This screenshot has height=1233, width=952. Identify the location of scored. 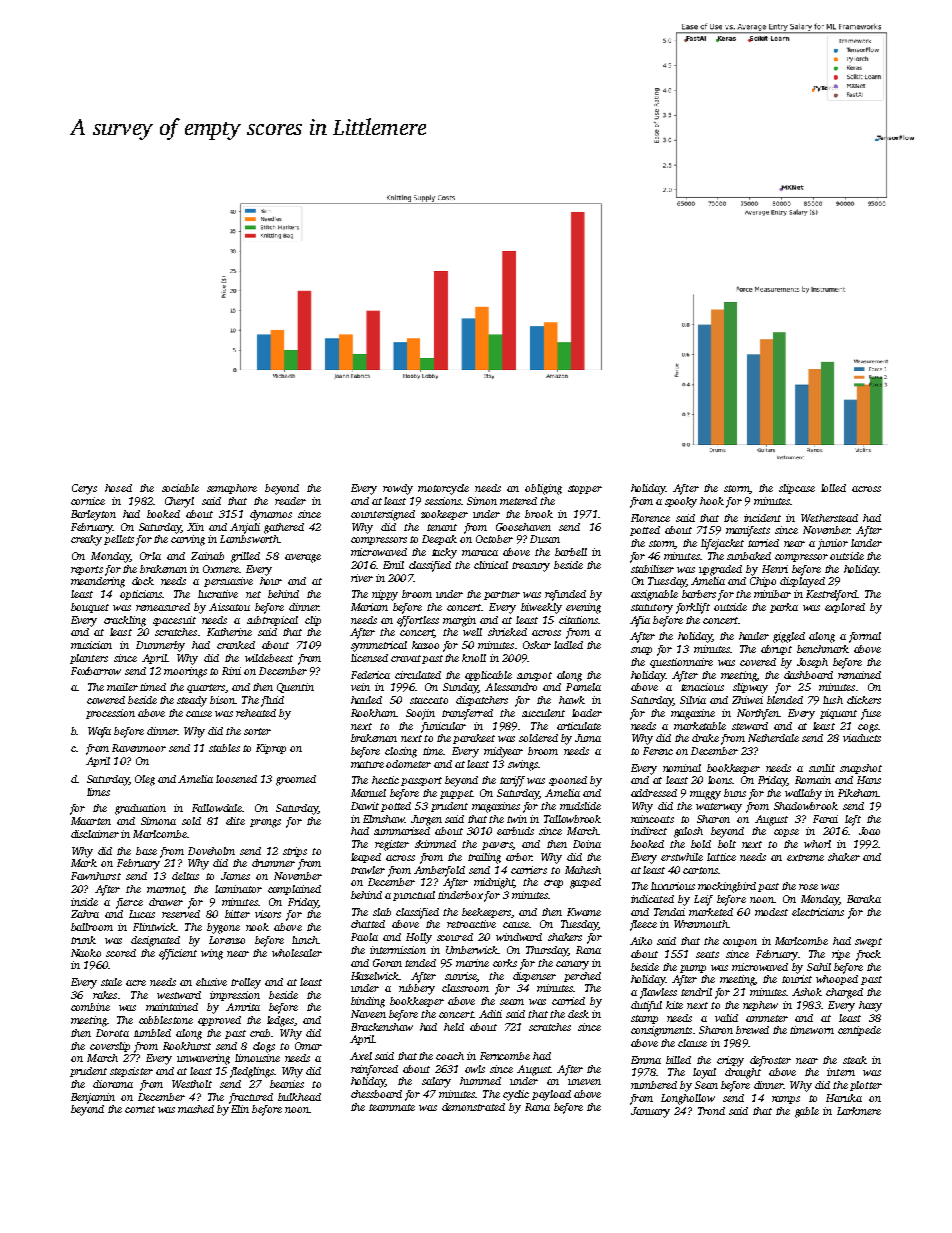
(121, 953).
